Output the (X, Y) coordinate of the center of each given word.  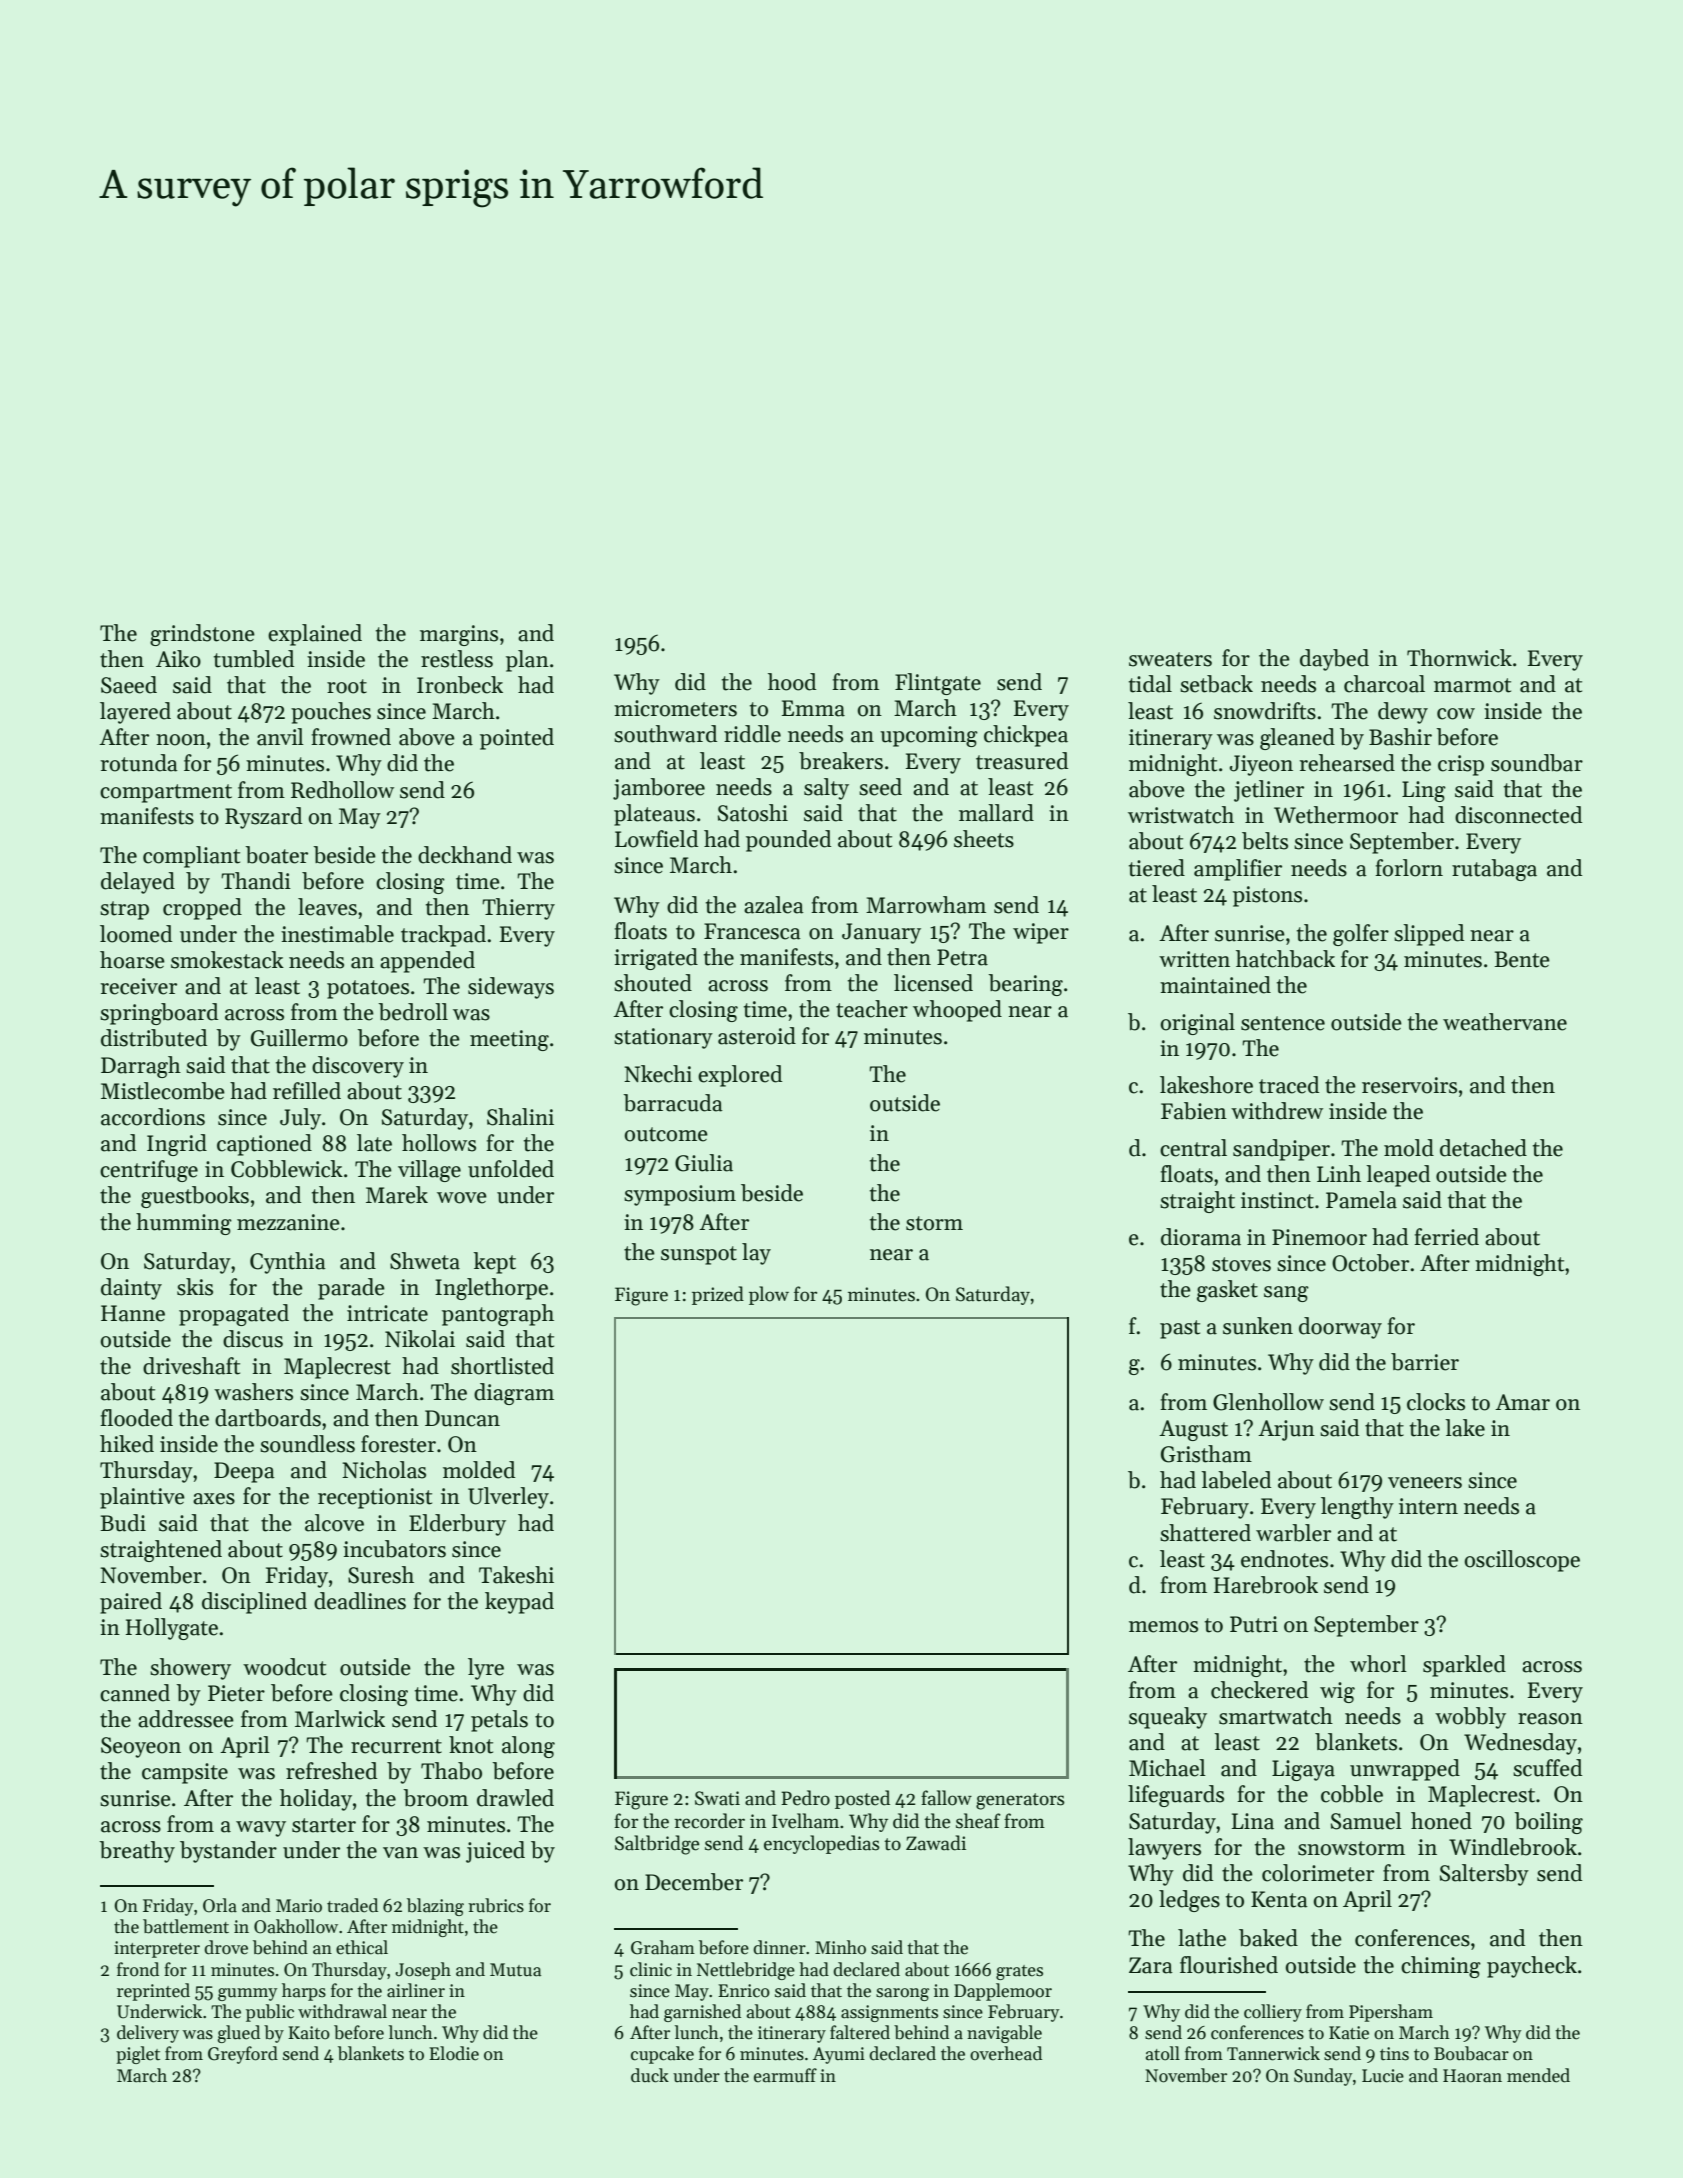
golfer (1361, 935)
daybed (1334, 660)
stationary (663, 1038)
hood (792, 682)
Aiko (178, 659)
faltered (860, 2032)
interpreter (157, 1949)
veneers (1425, 1483)
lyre (486, 1669)
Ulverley (508, 1498)
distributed (154, 1038)
